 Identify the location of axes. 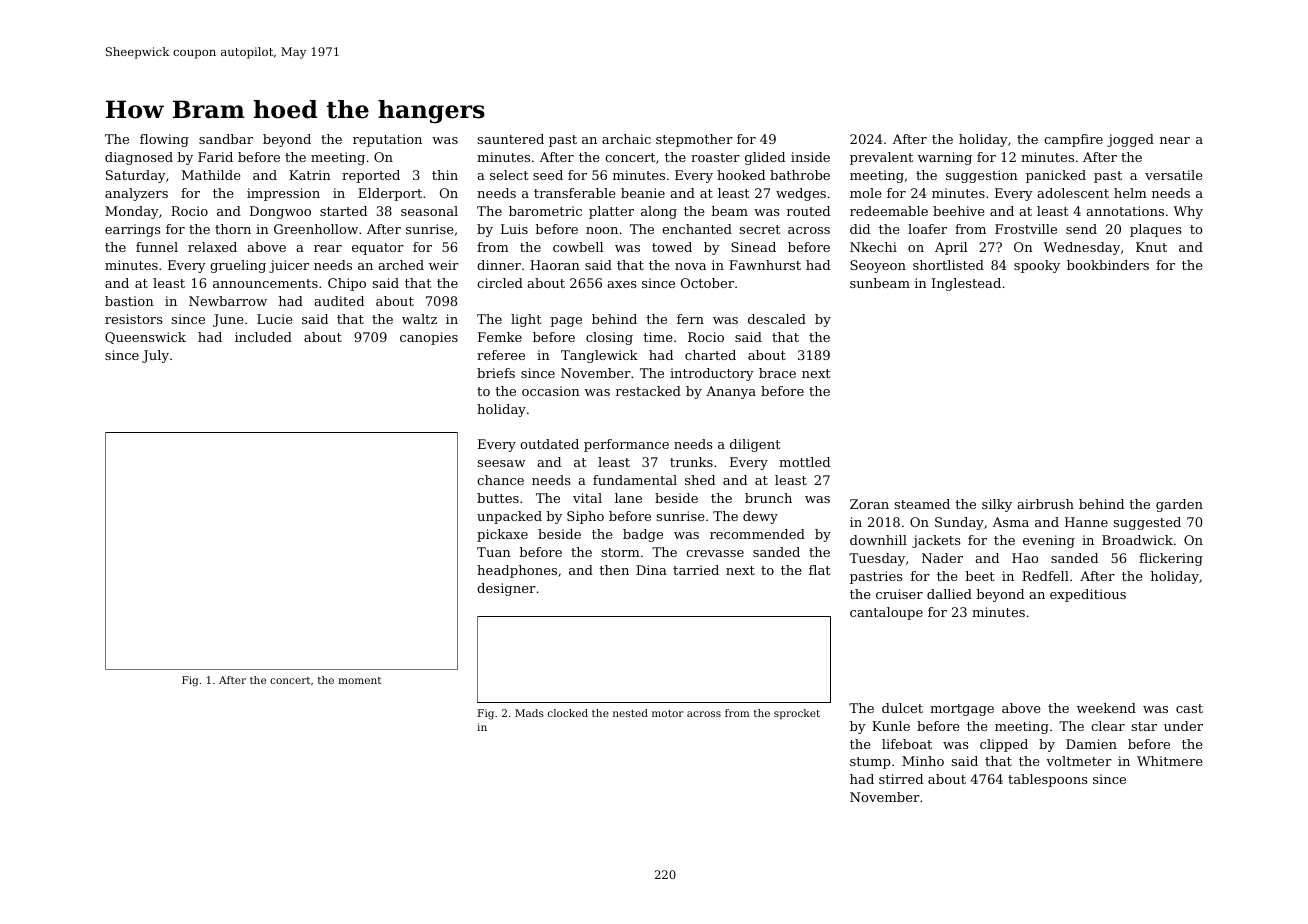
(622, 284).
